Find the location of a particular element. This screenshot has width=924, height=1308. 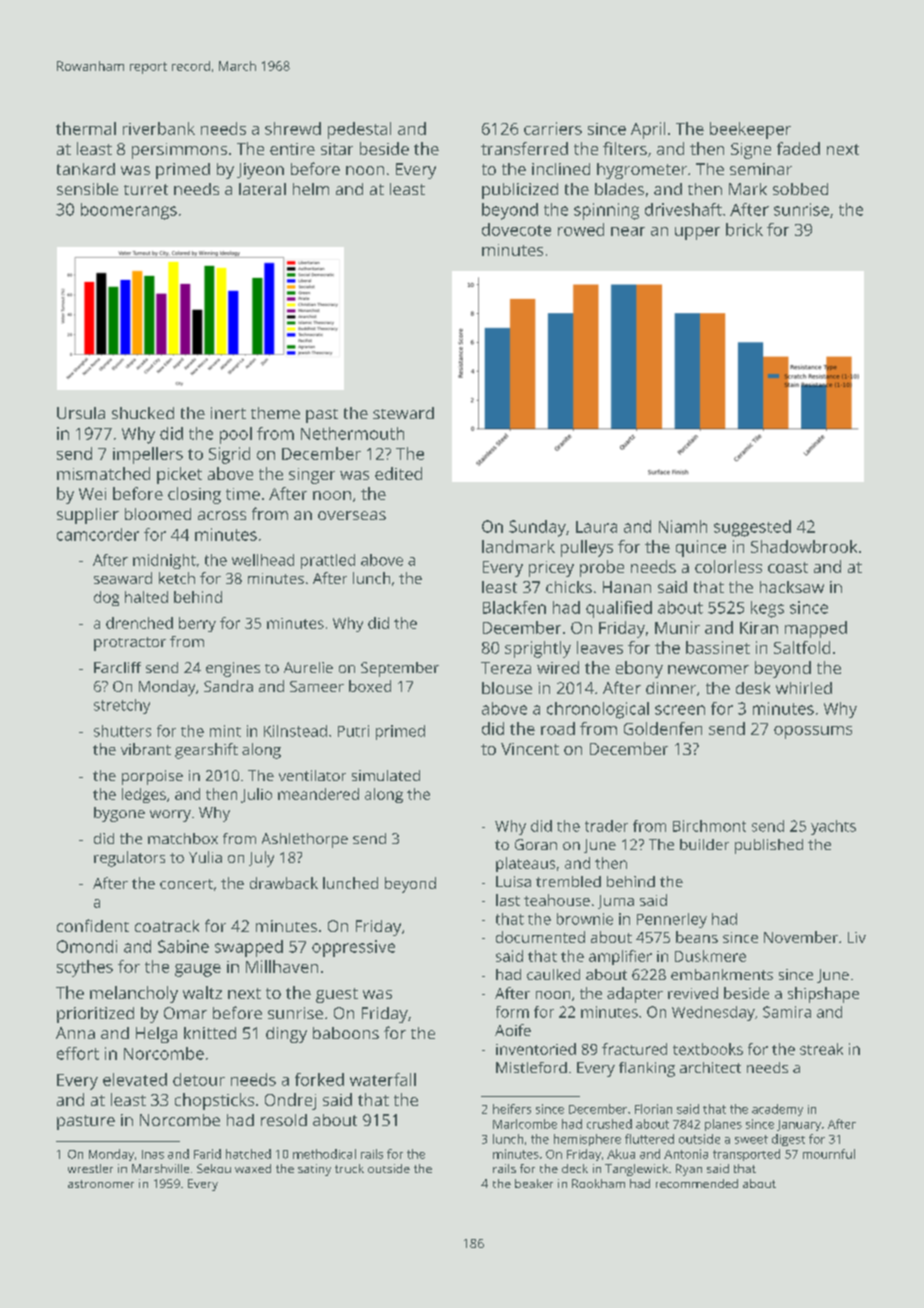

dovecote is located at coordinates (516, 229).
